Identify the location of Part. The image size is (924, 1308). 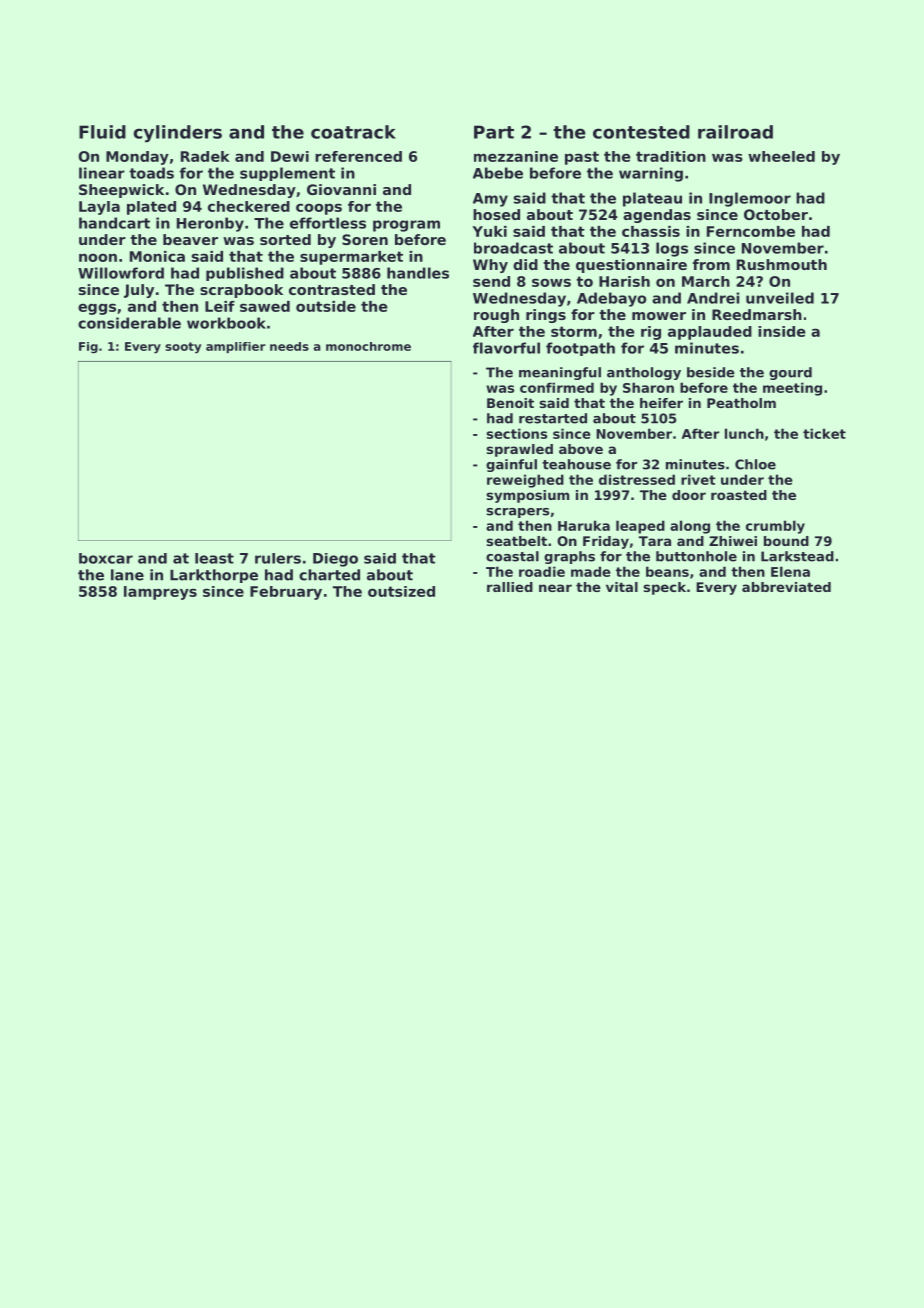
(494, 132).
